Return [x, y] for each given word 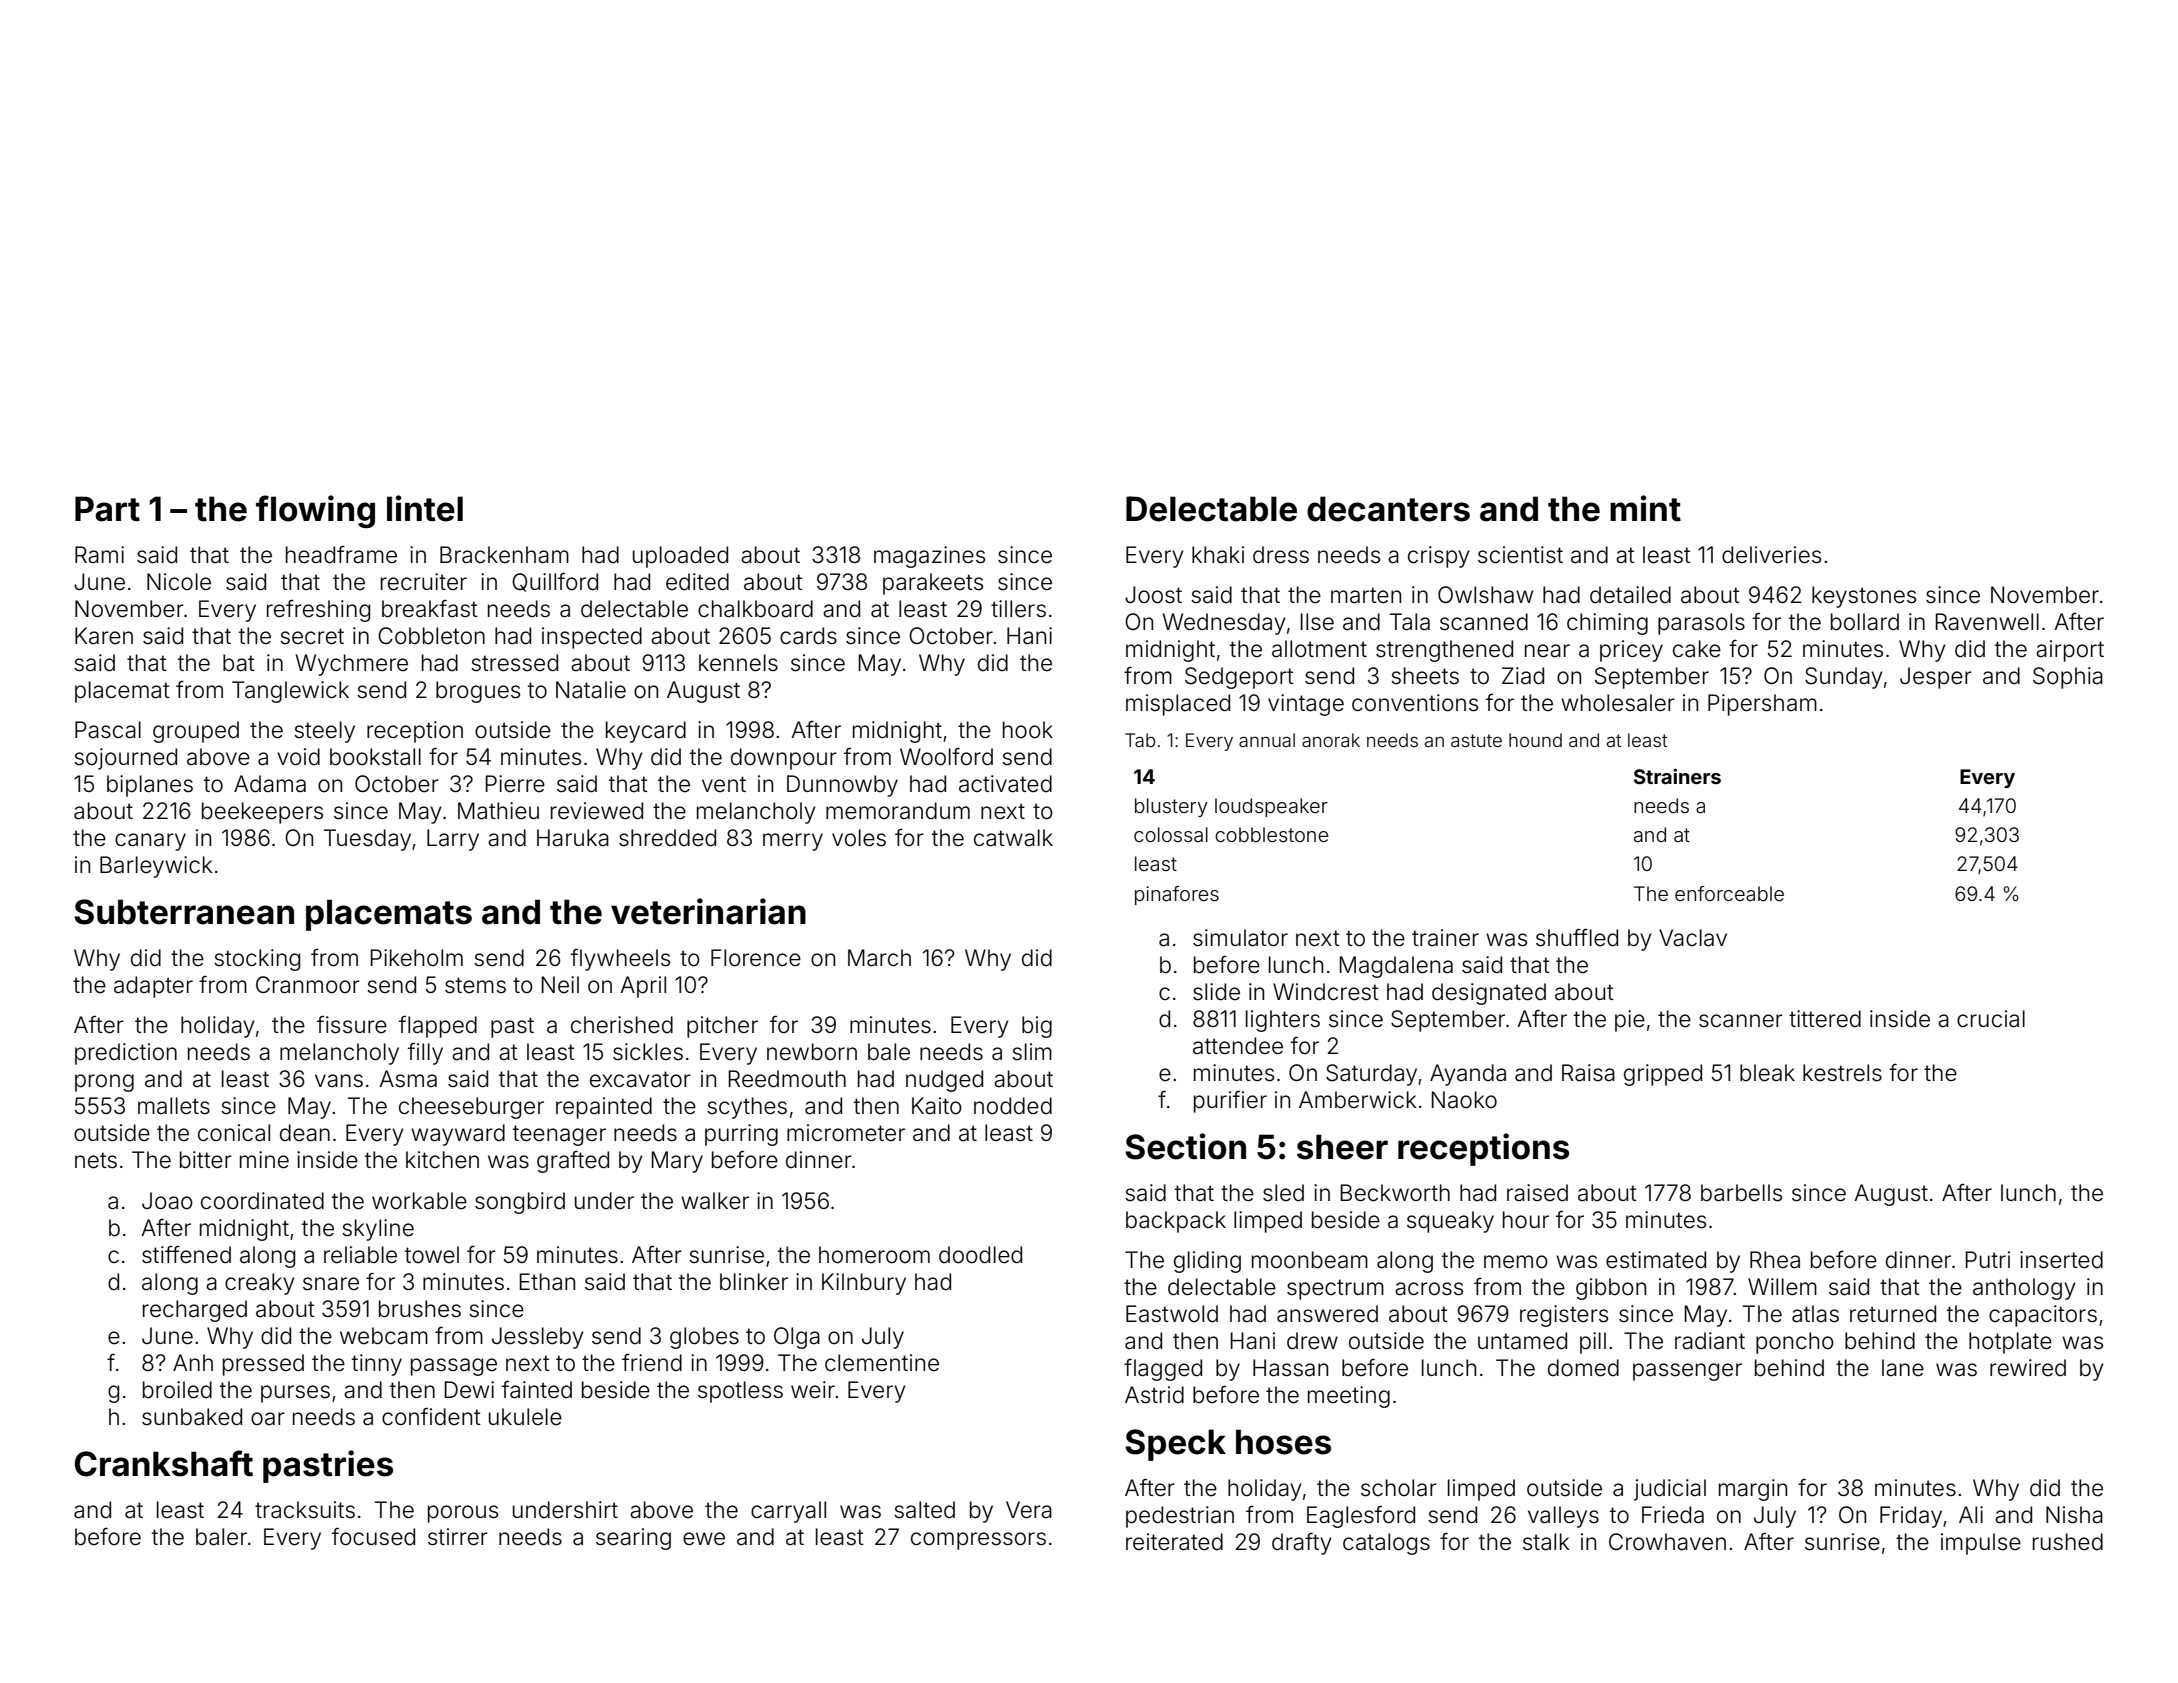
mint [1645, 508]
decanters [1388, 509]
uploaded [680, 557]
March [879, 958]
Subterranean [184, 912]
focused [373, 1536]
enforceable [1729, 893]
